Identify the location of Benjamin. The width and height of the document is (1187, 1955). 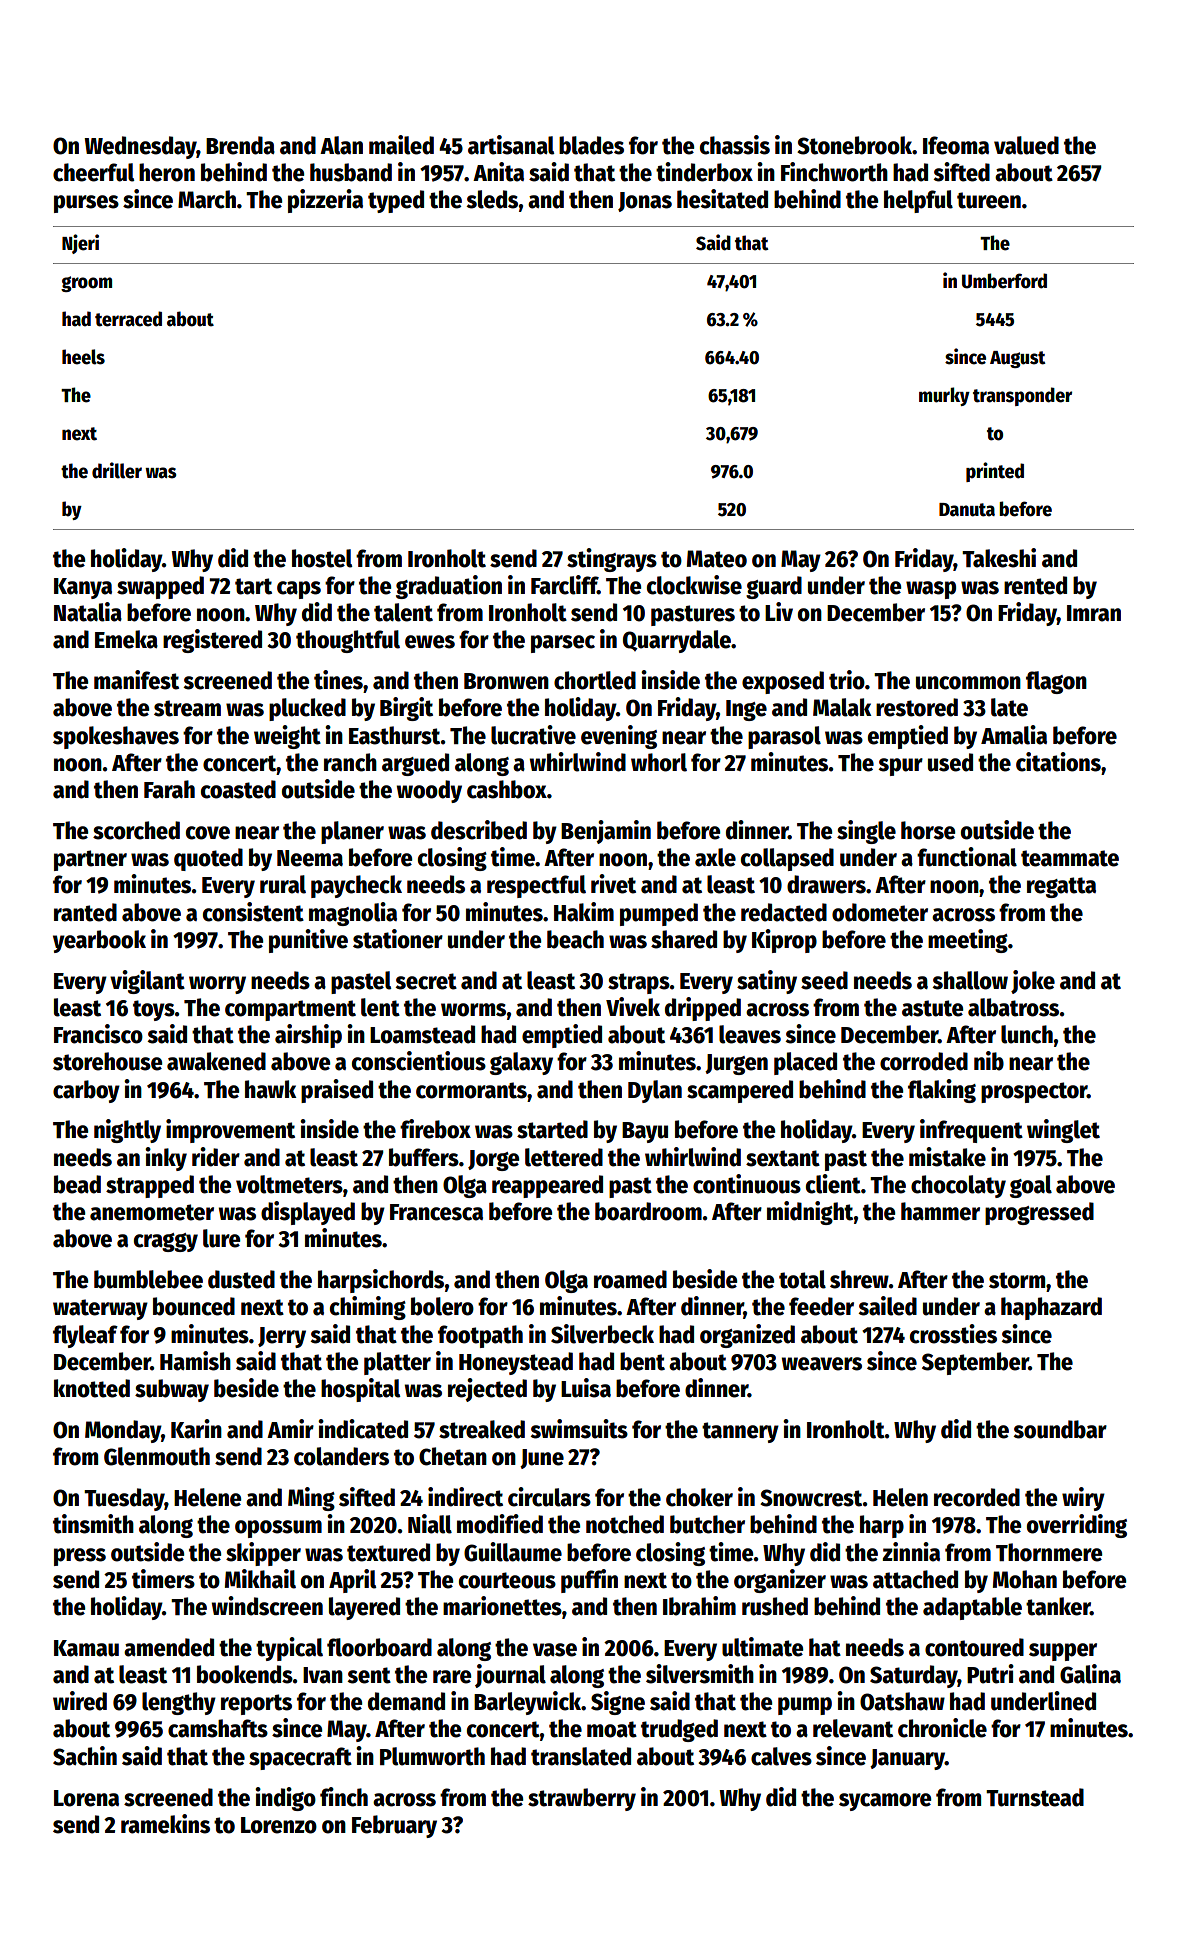
(606, 832).
